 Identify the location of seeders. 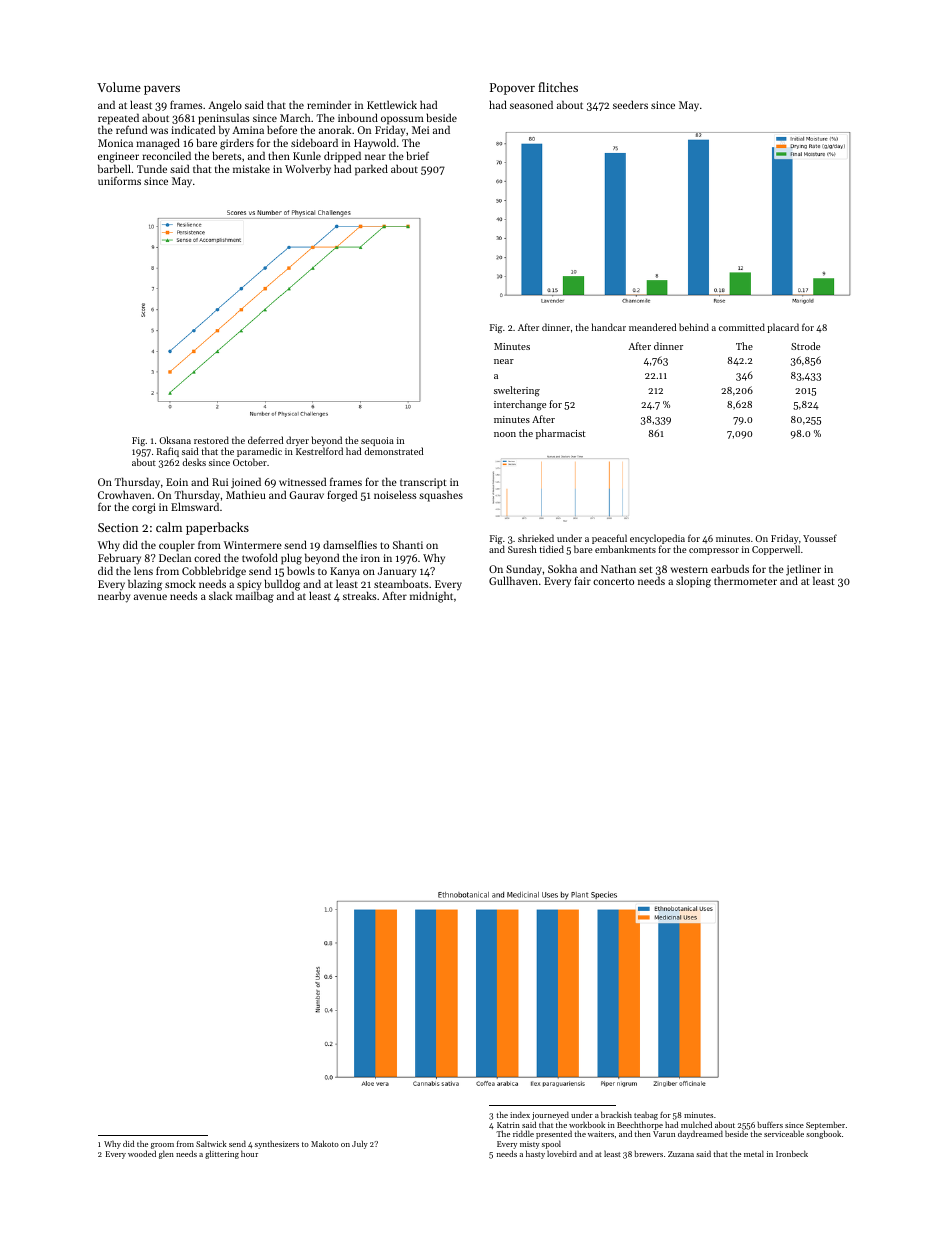
(630, 104).
